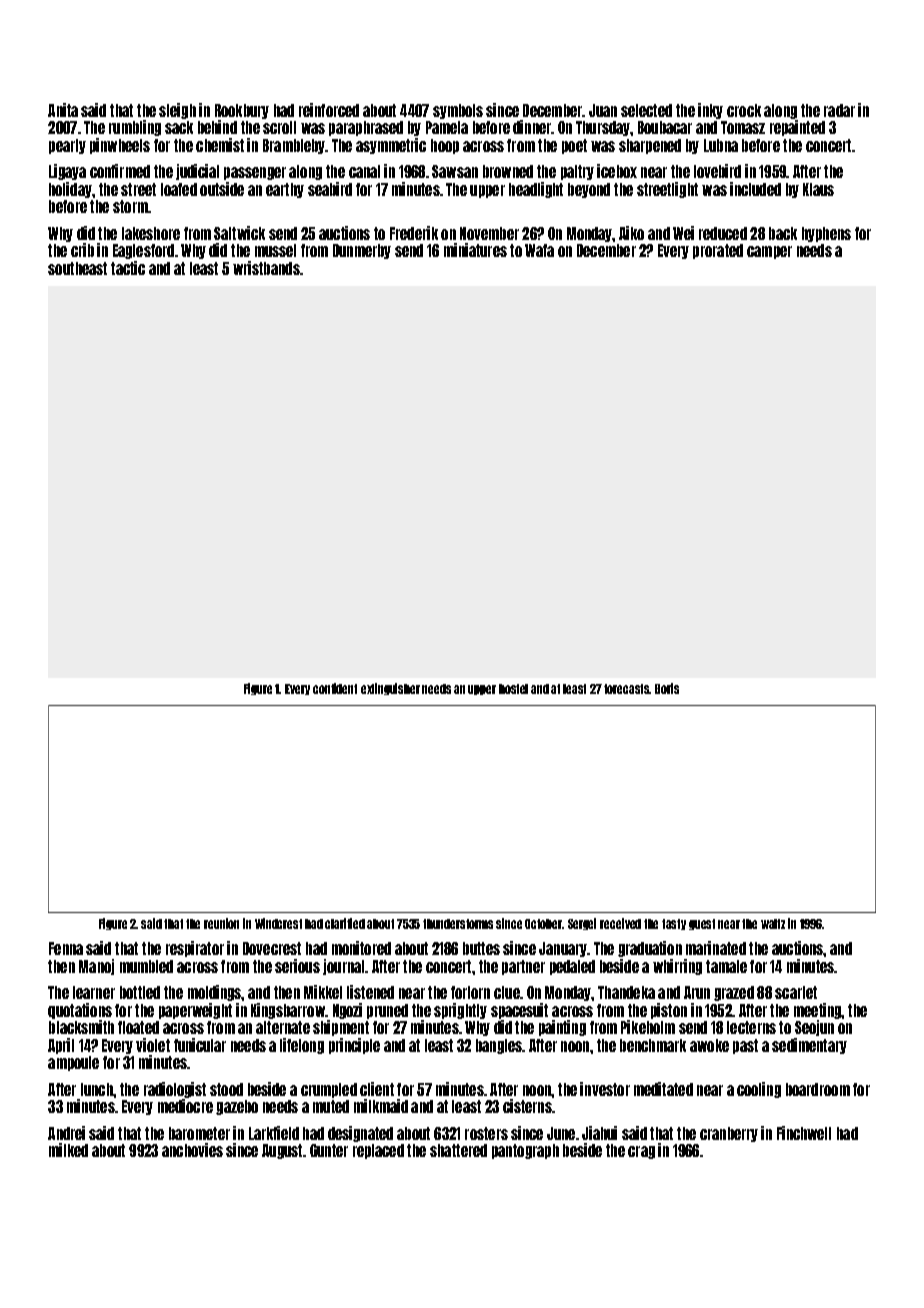  I want to click on Wafa, so click(539, 250).
